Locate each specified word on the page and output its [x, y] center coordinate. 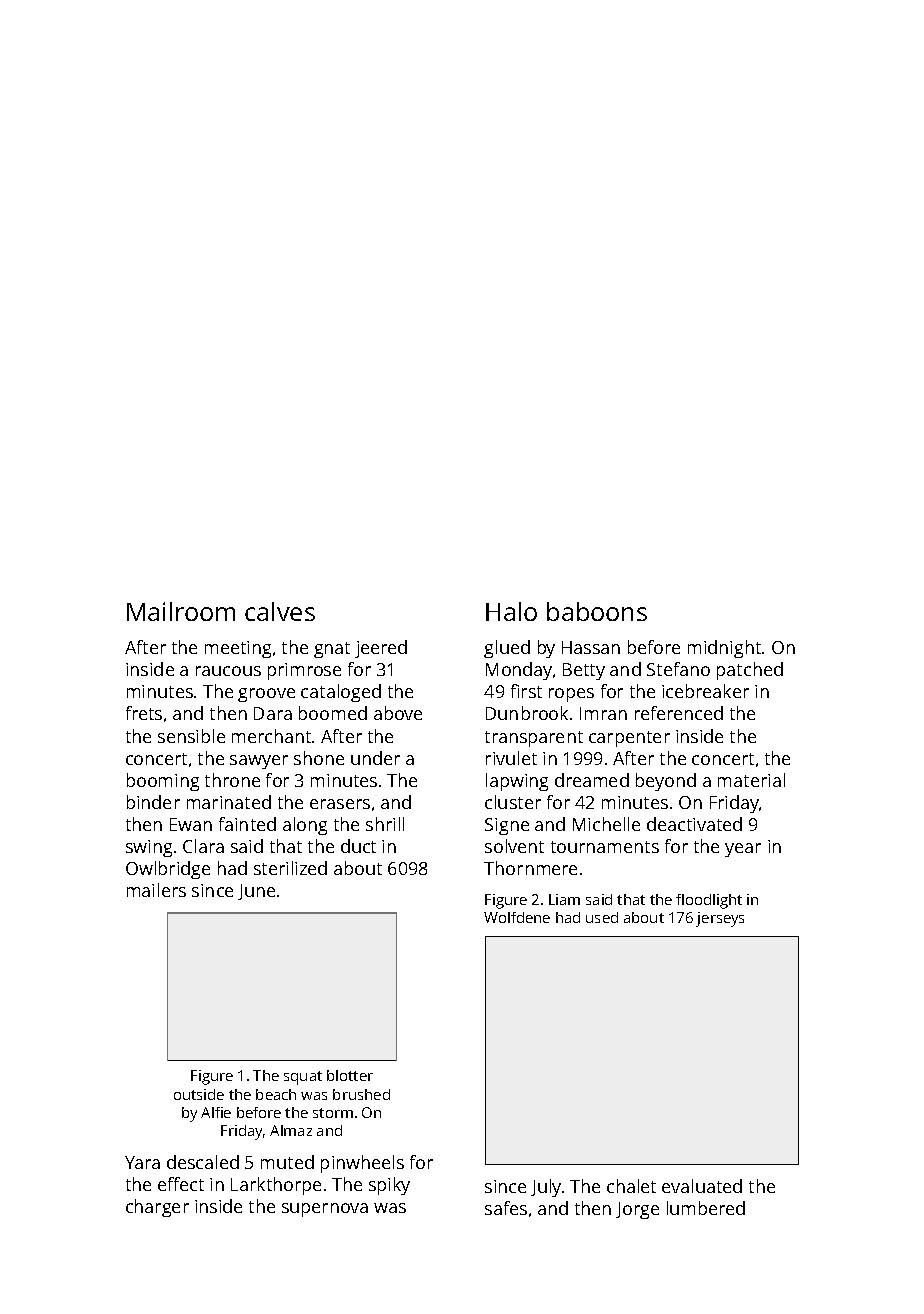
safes [506, 1208]
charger [157, 1208]
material [751, 780]
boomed [333, 713]
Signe [507, 826]
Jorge [637, 1210]
